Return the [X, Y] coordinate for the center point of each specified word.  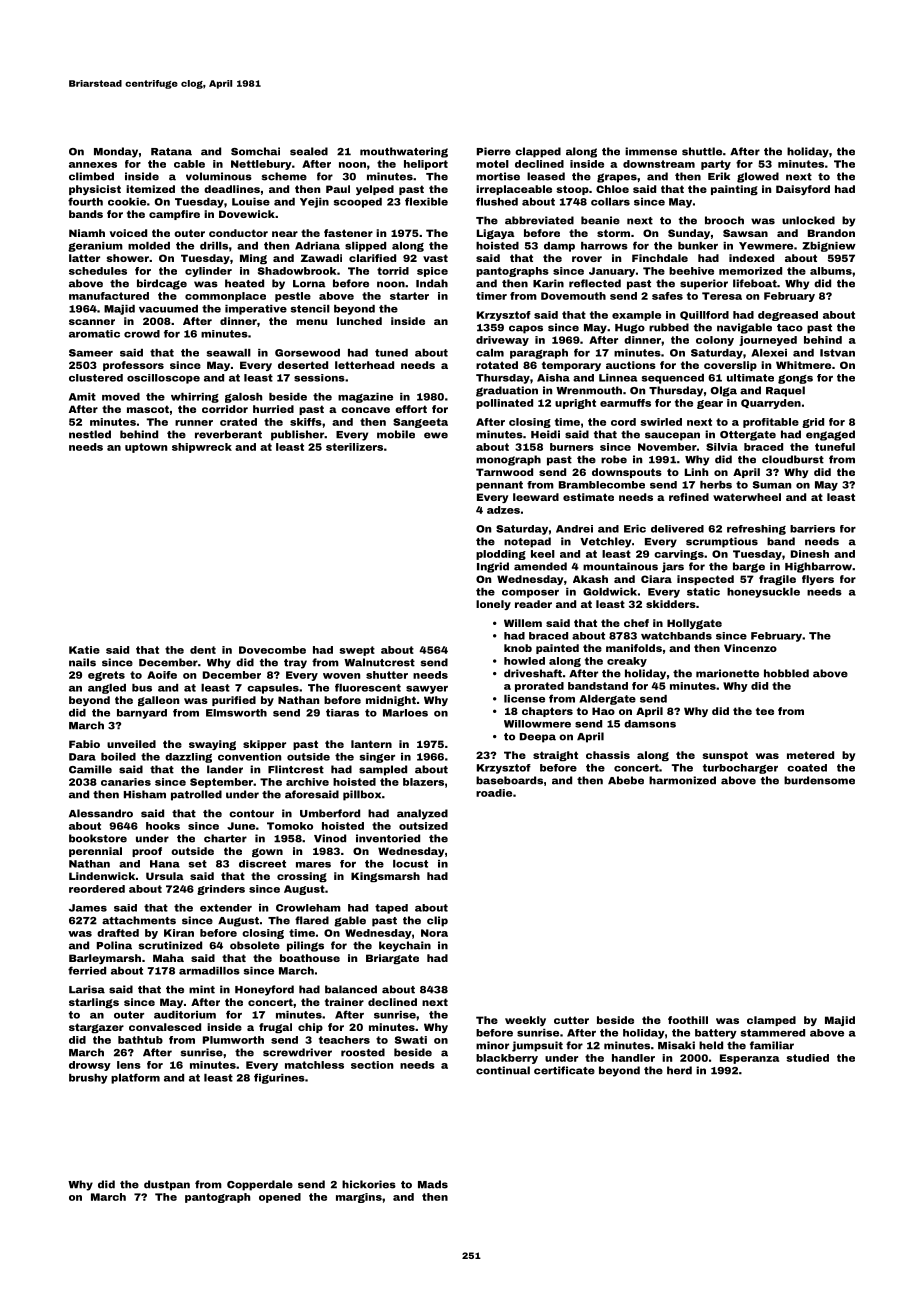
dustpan [167, 1185]
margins [359, 1198]
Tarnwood [504, 472]
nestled [90, 434]
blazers [423, 782]
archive [307, 782]
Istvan [837, 353]
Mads [433, 1184]
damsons [650, 724]
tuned [391, 353]
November [667, 447]
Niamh [87, 233]
